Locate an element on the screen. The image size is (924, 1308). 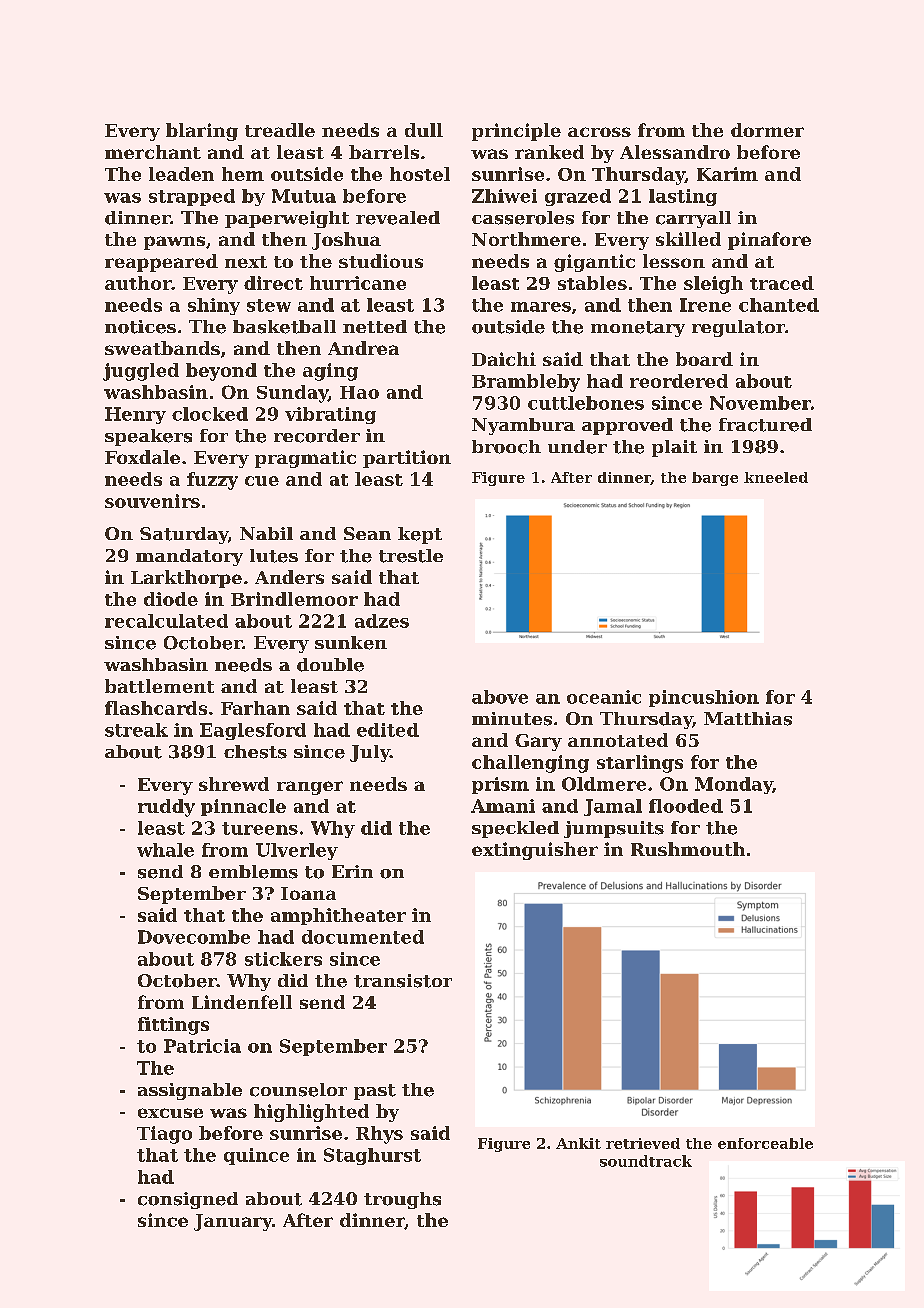
merchant is located at coordinates (153, 152).
